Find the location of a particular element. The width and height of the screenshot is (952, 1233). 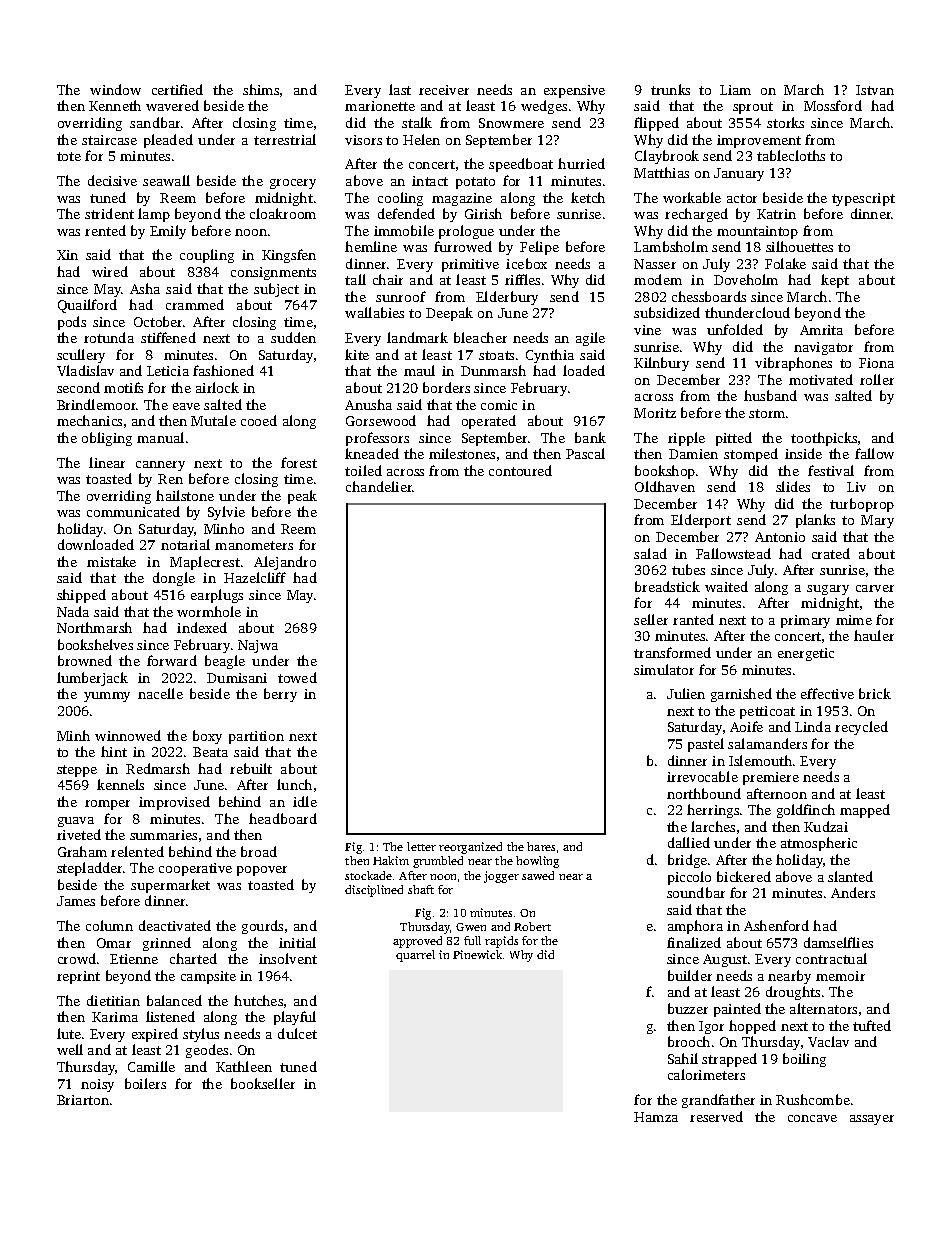

toothpicks is located at coordinates (824, 439).
